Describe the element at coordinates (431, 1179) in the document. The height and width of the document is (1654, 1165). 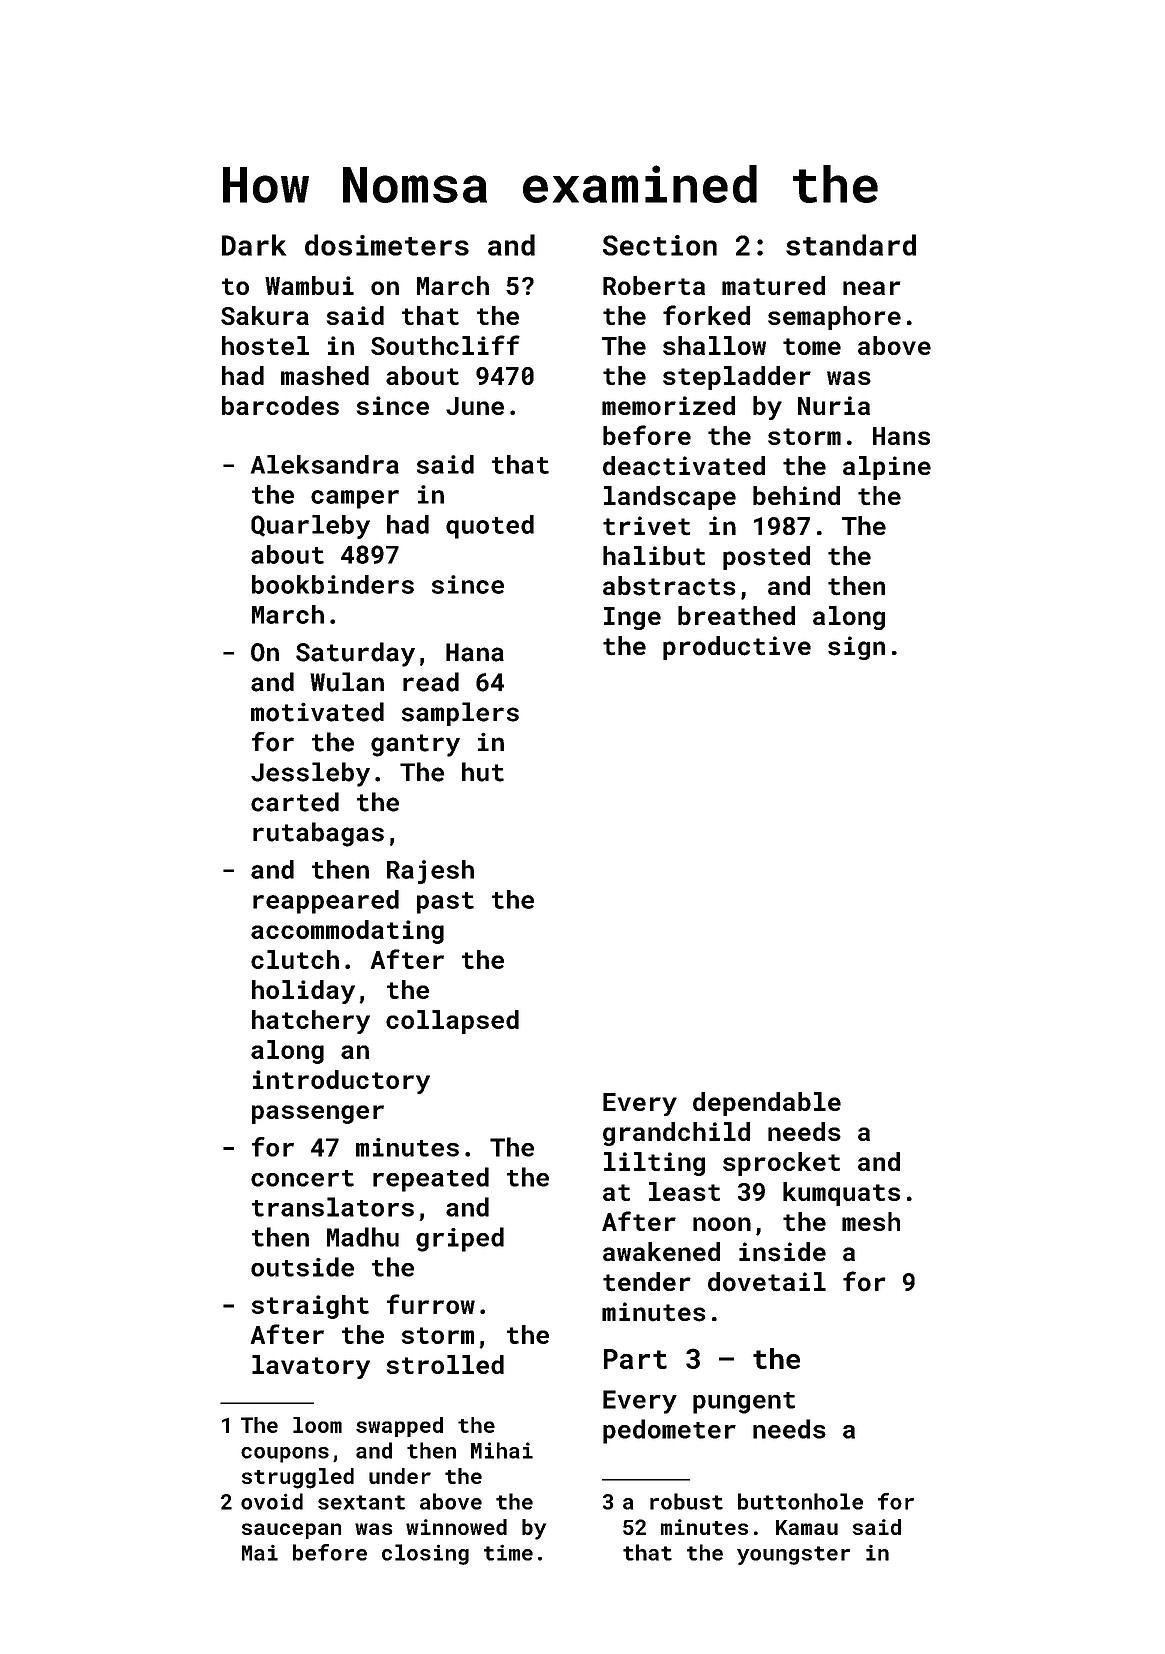
I see `repeated` at that location.
